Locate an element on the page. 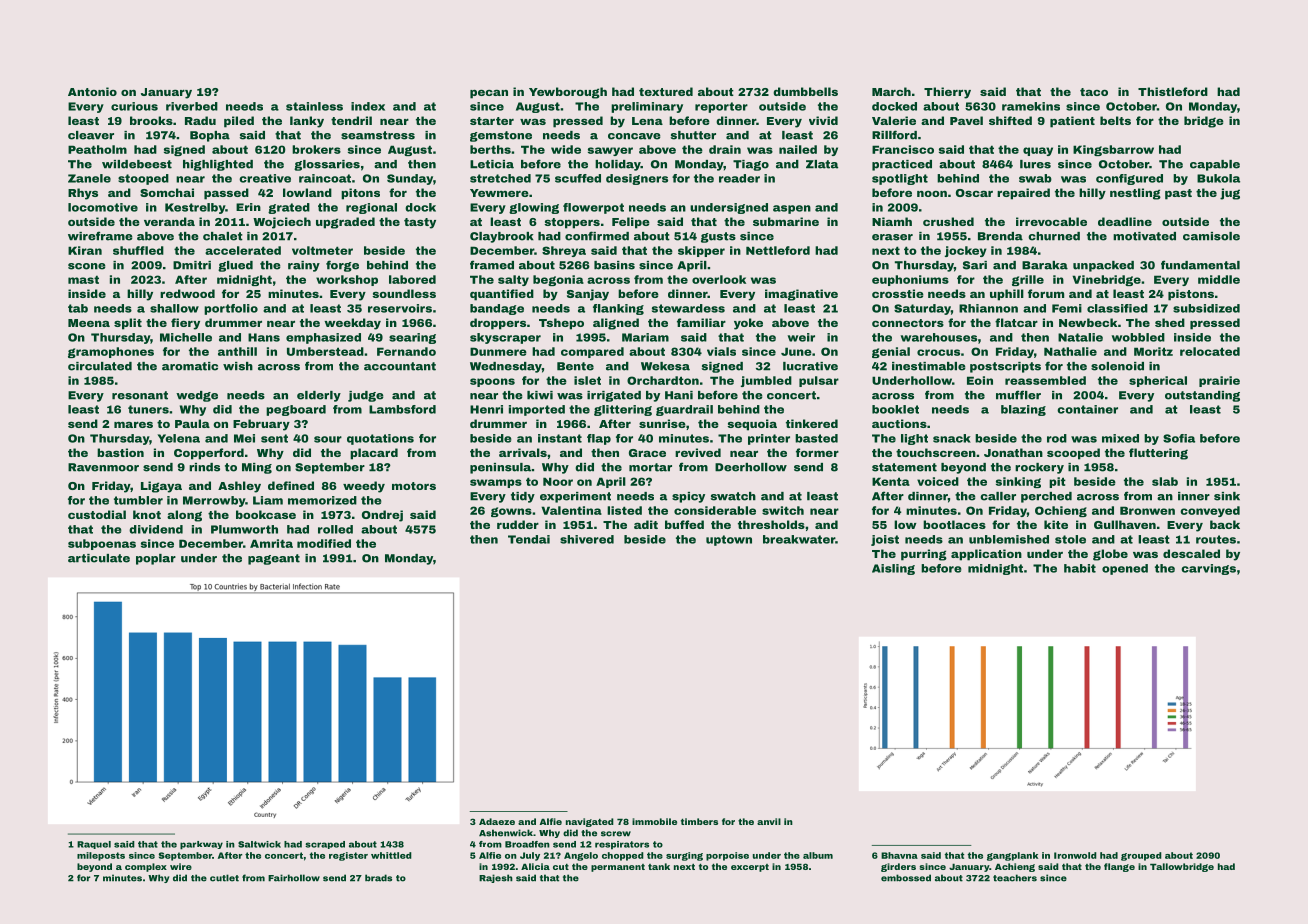 This document has height=924, width=1308. stainless is located at coordinates (314, 106).
